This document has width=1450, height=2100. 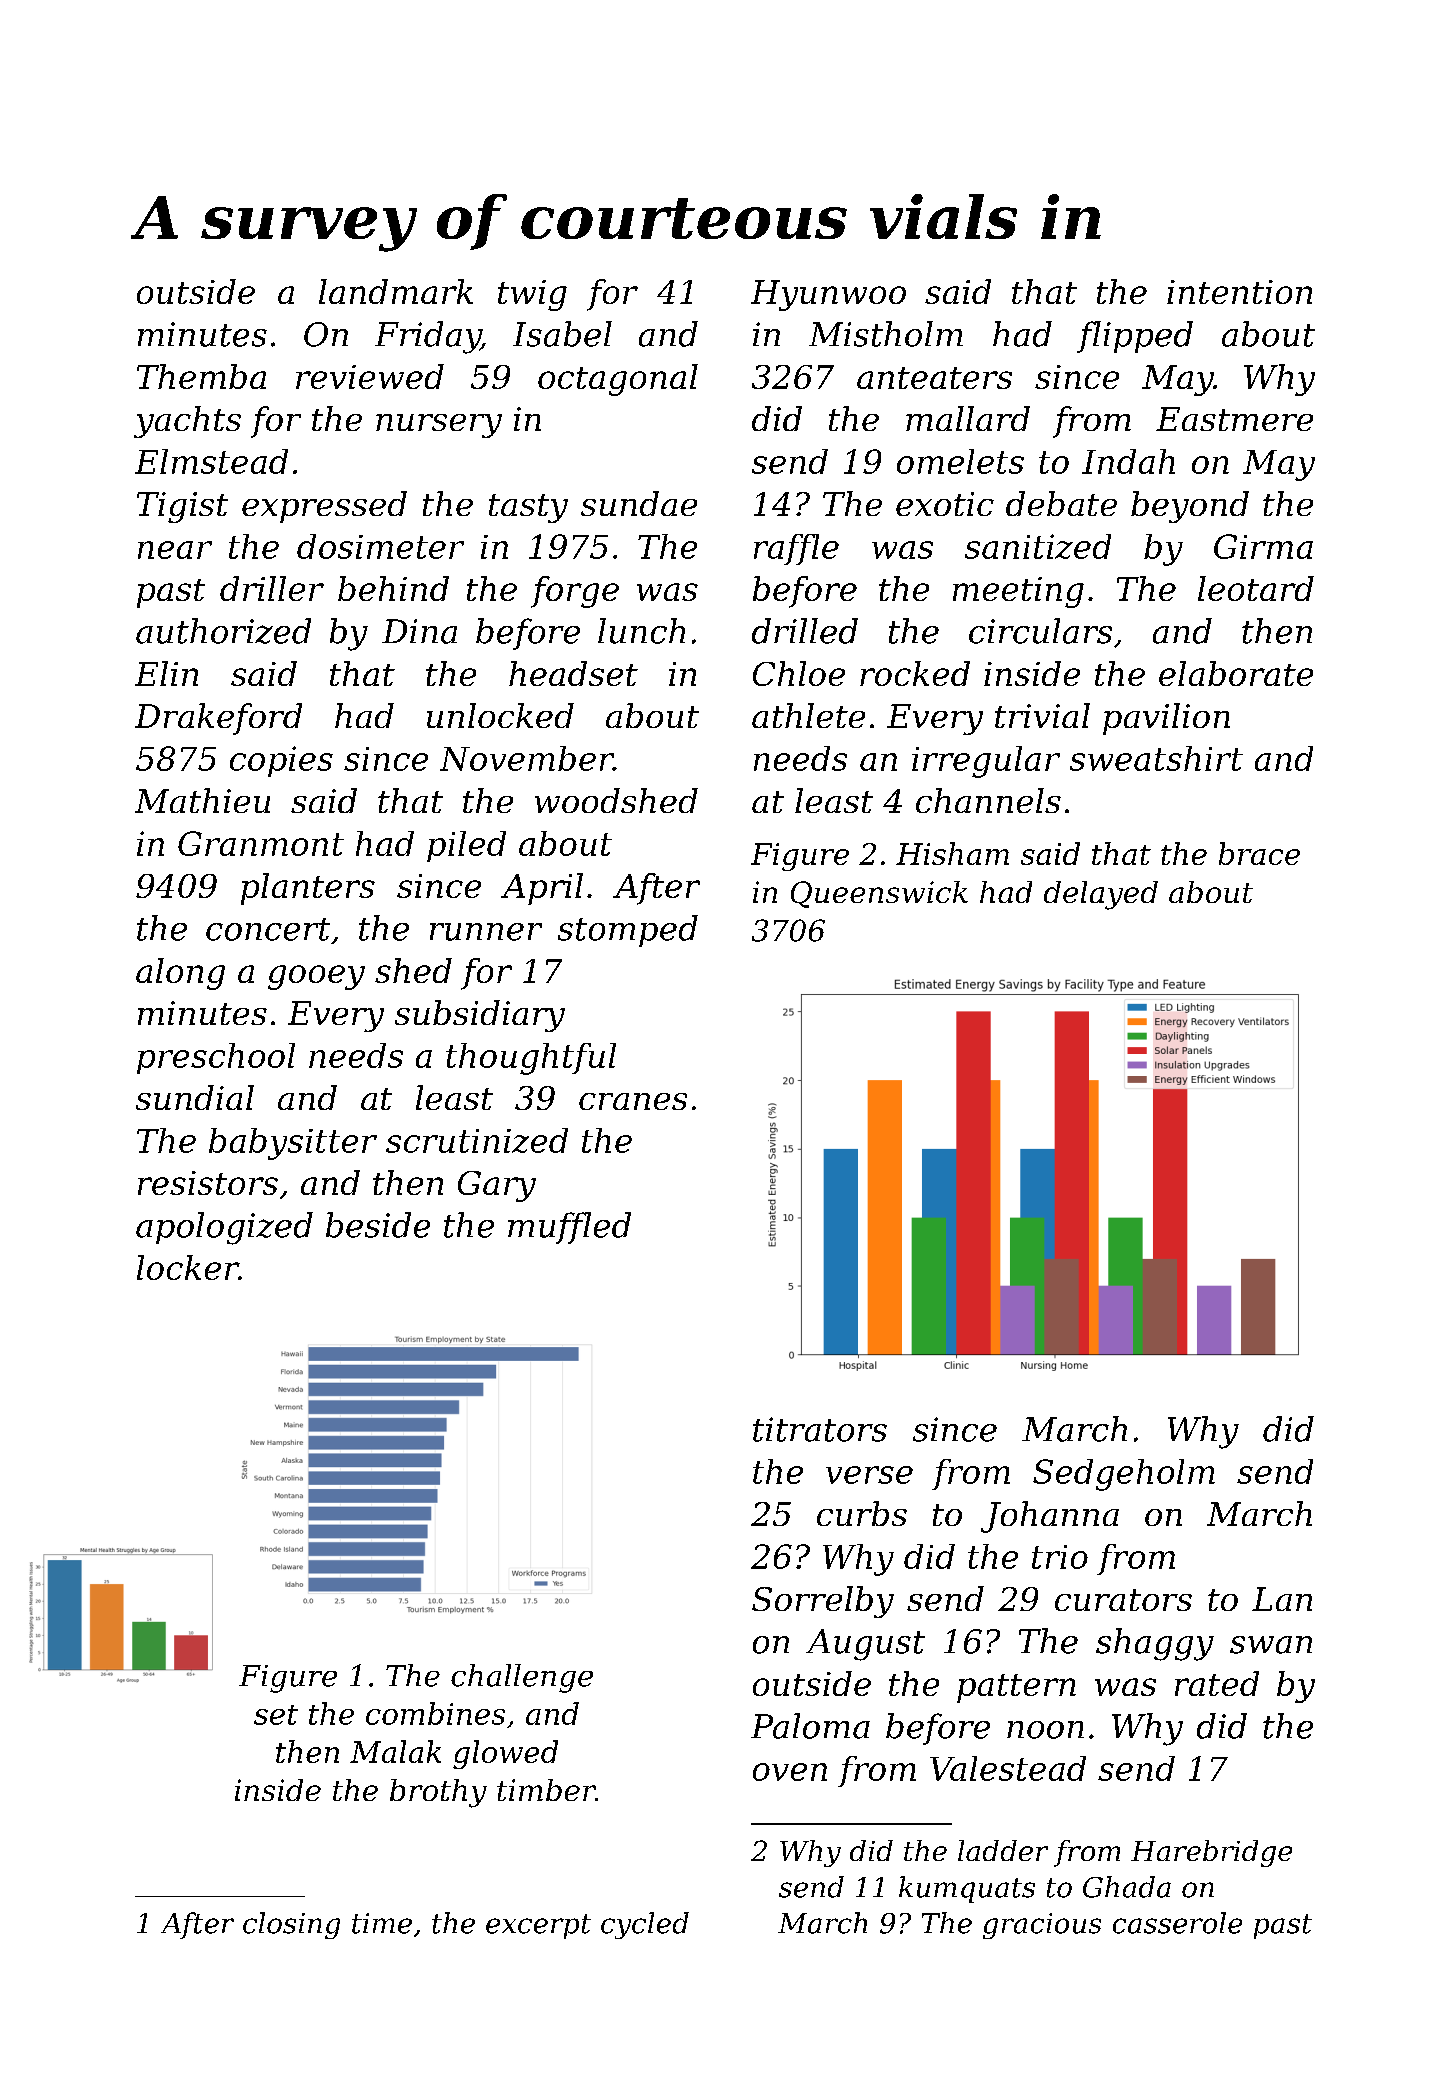 I want to click on intention, so click(x=1239, y=292).
